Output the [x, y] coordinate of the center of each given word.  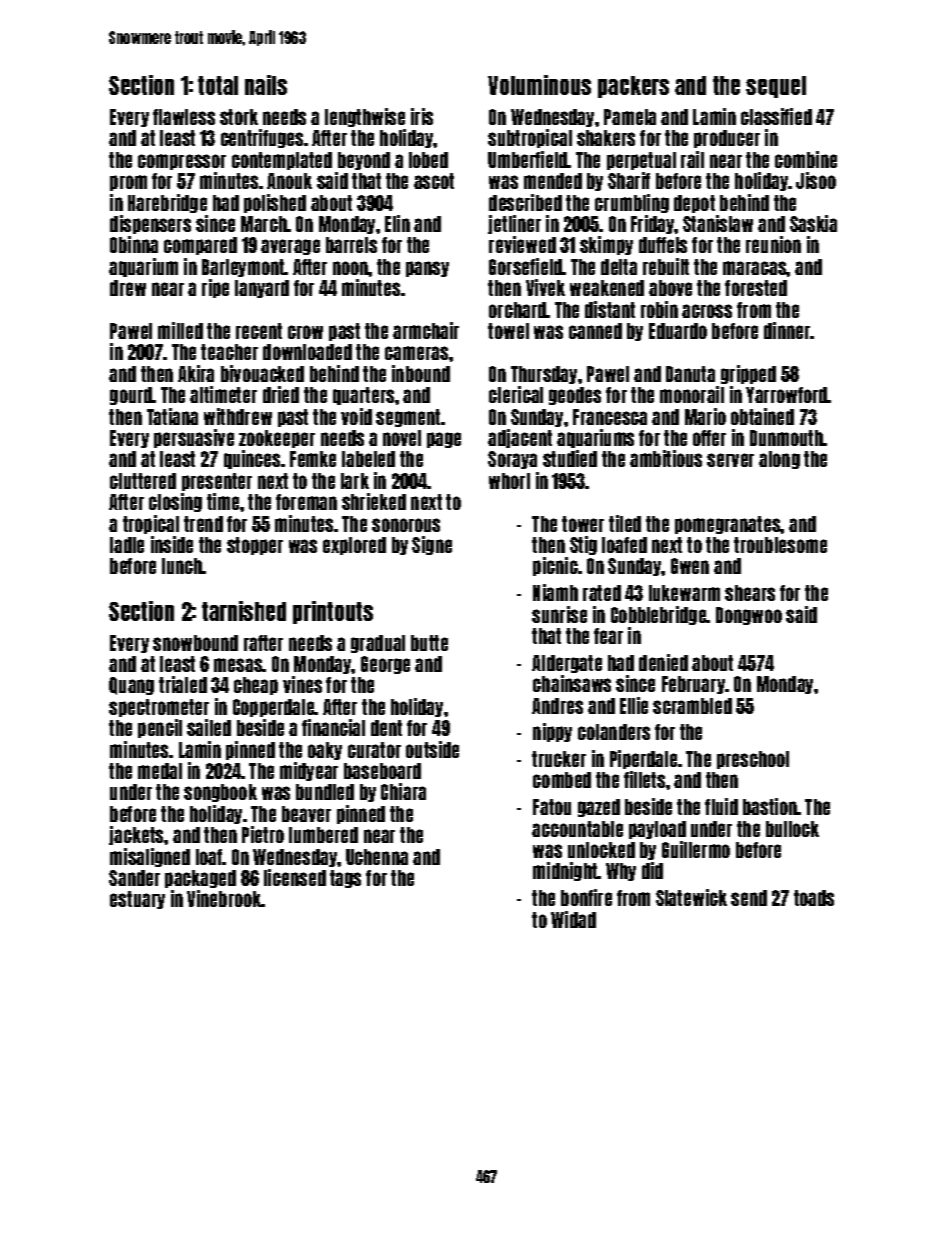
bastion [770, 806]
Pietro [263, 834]
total [218, 85]
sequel [776, 87]
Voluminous [539, 85]
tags [345, 879]
